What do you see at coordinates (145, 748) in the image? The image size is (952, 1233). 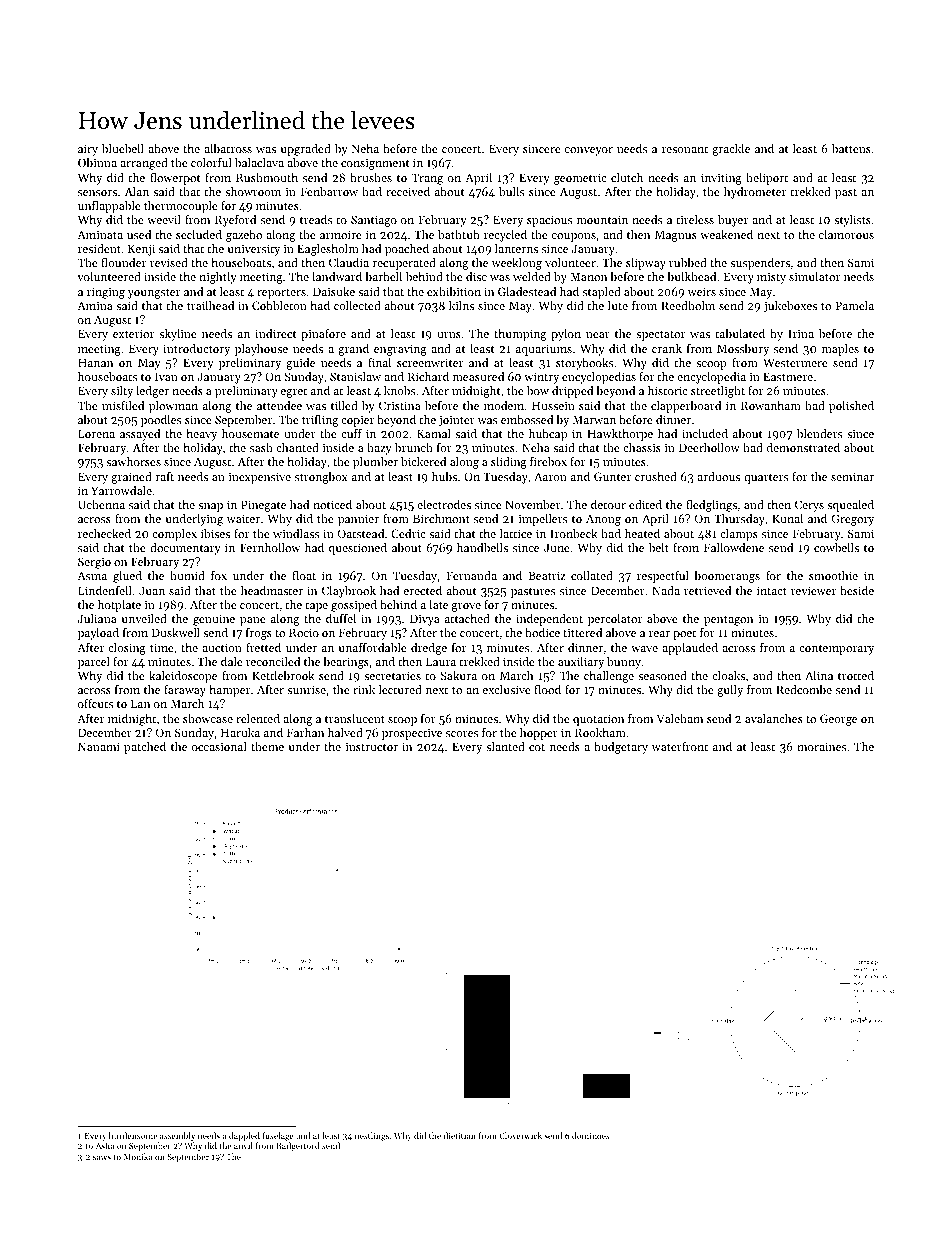 I see `patched` at bounding box center [145, 748].
